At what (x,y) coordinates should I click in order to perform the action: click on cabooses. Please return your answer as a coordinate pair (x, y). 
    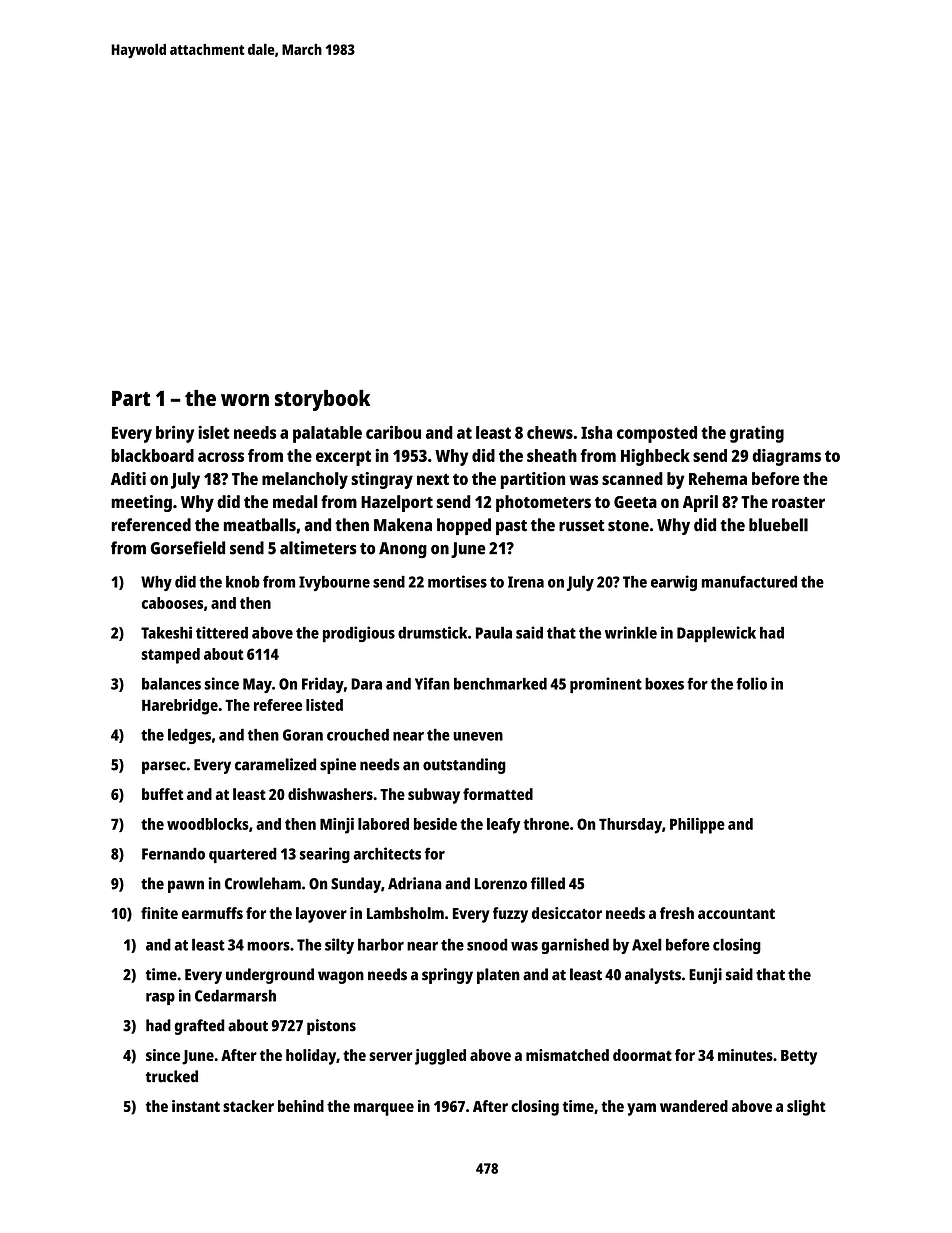
    Looking at the image, I should click on (172, 603).
